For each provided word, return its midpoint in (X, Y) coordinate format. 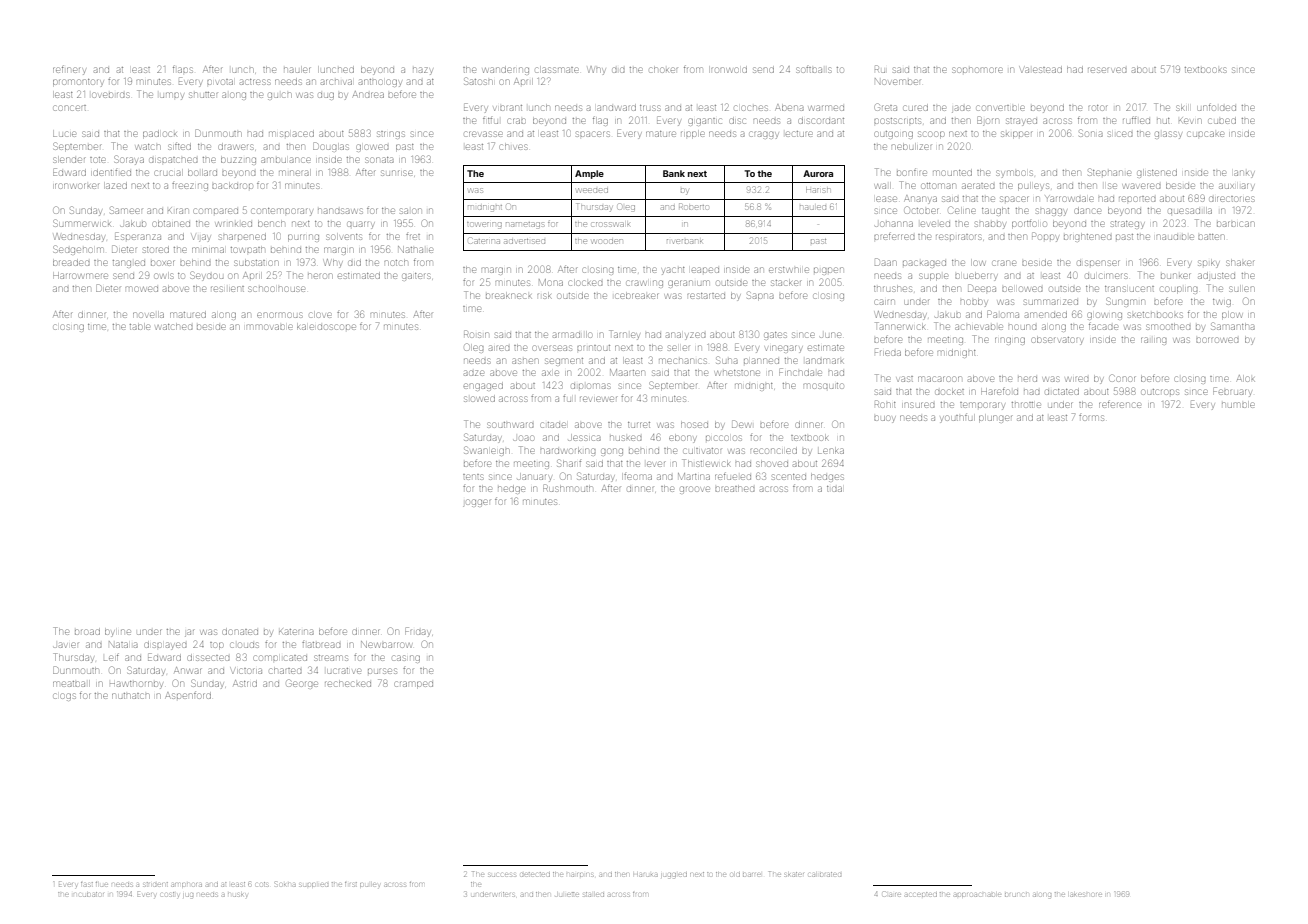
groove (695, 490)
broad (87, 631)
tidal (834, 489)
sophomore (977, 70)
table (140, 327)
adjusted (1216, 276)
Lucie (64, 134)
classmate (557, 70)
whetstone (737, 373)
